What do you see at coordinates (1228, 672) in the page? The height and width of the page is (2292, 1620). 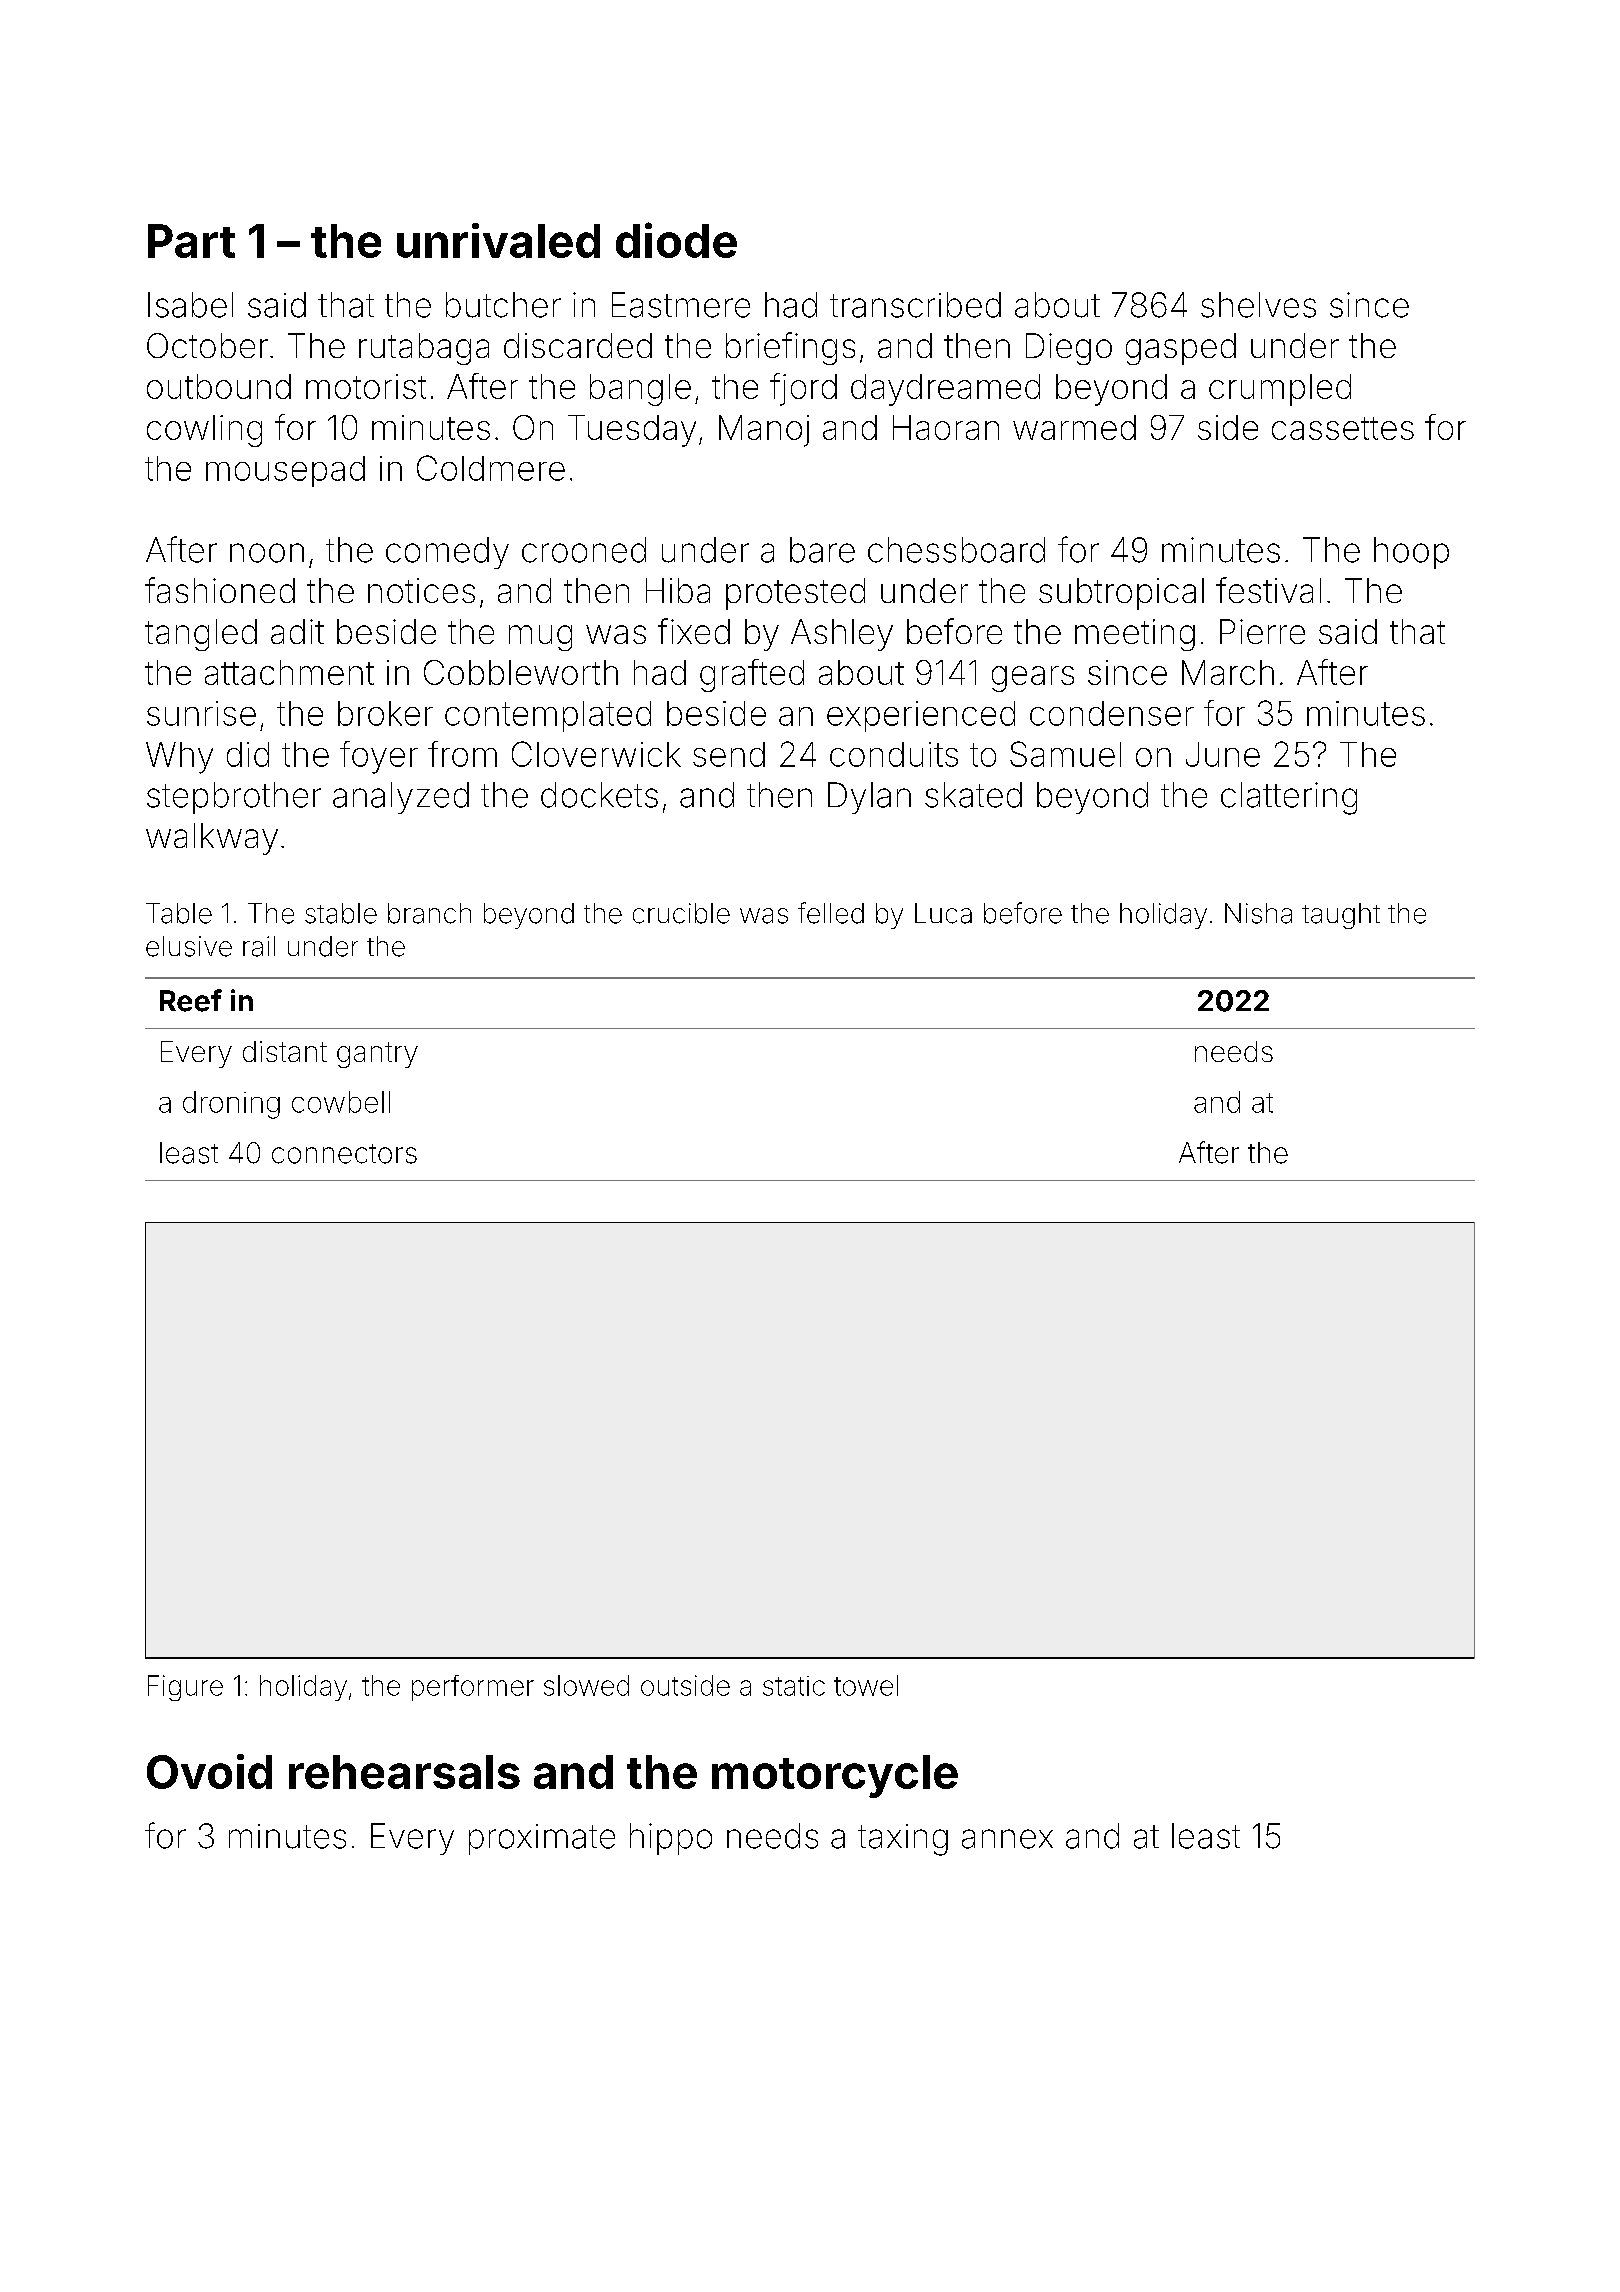 I see `March` at bounding box center [1228, 672].
